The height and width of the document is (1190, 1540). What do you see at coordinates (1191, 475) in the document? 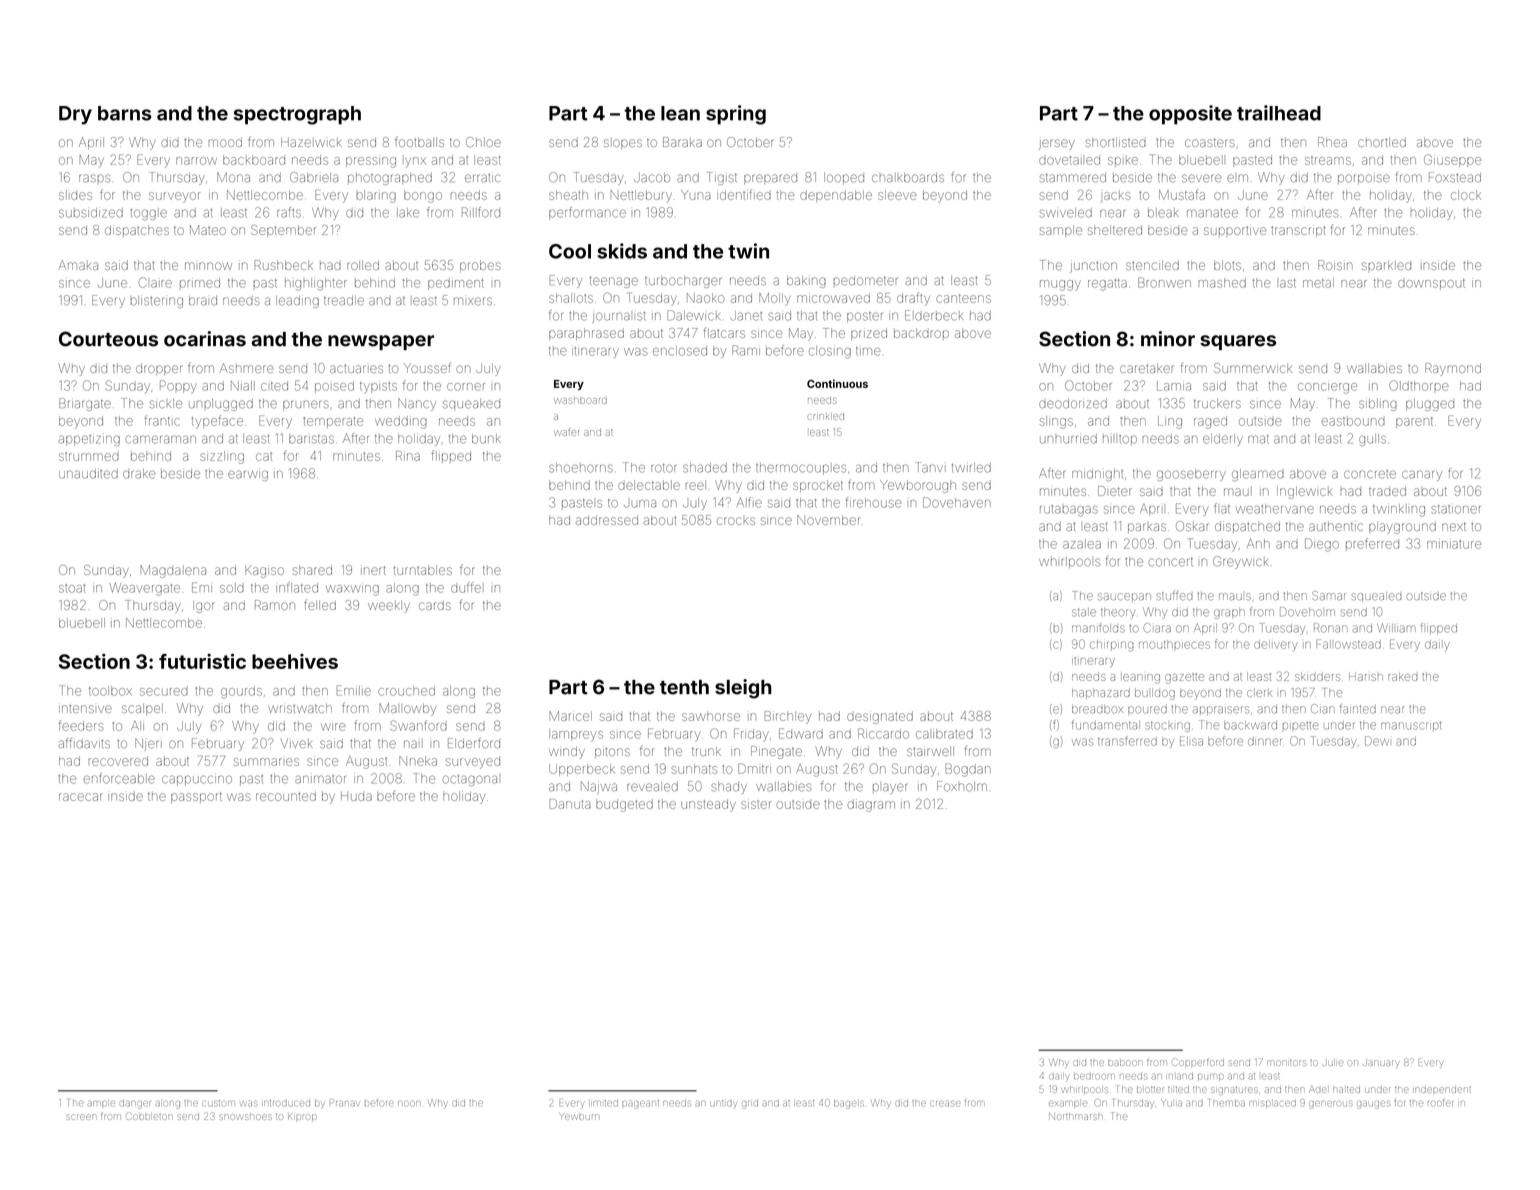
I see `gooseberry` at bounding box center [1191, 475].
